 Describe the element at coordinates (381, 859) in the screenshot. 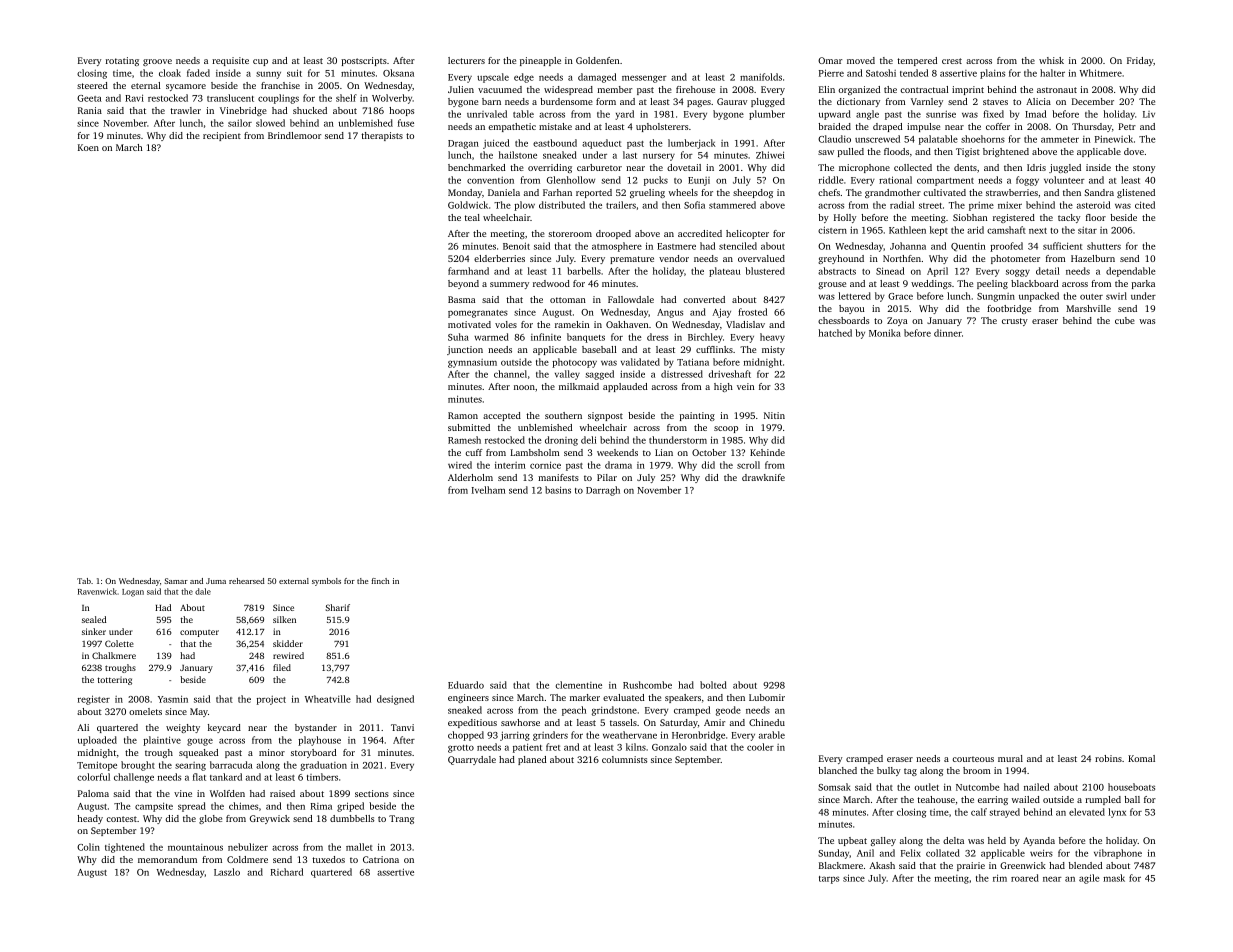

I see `Catriona` at that location.
